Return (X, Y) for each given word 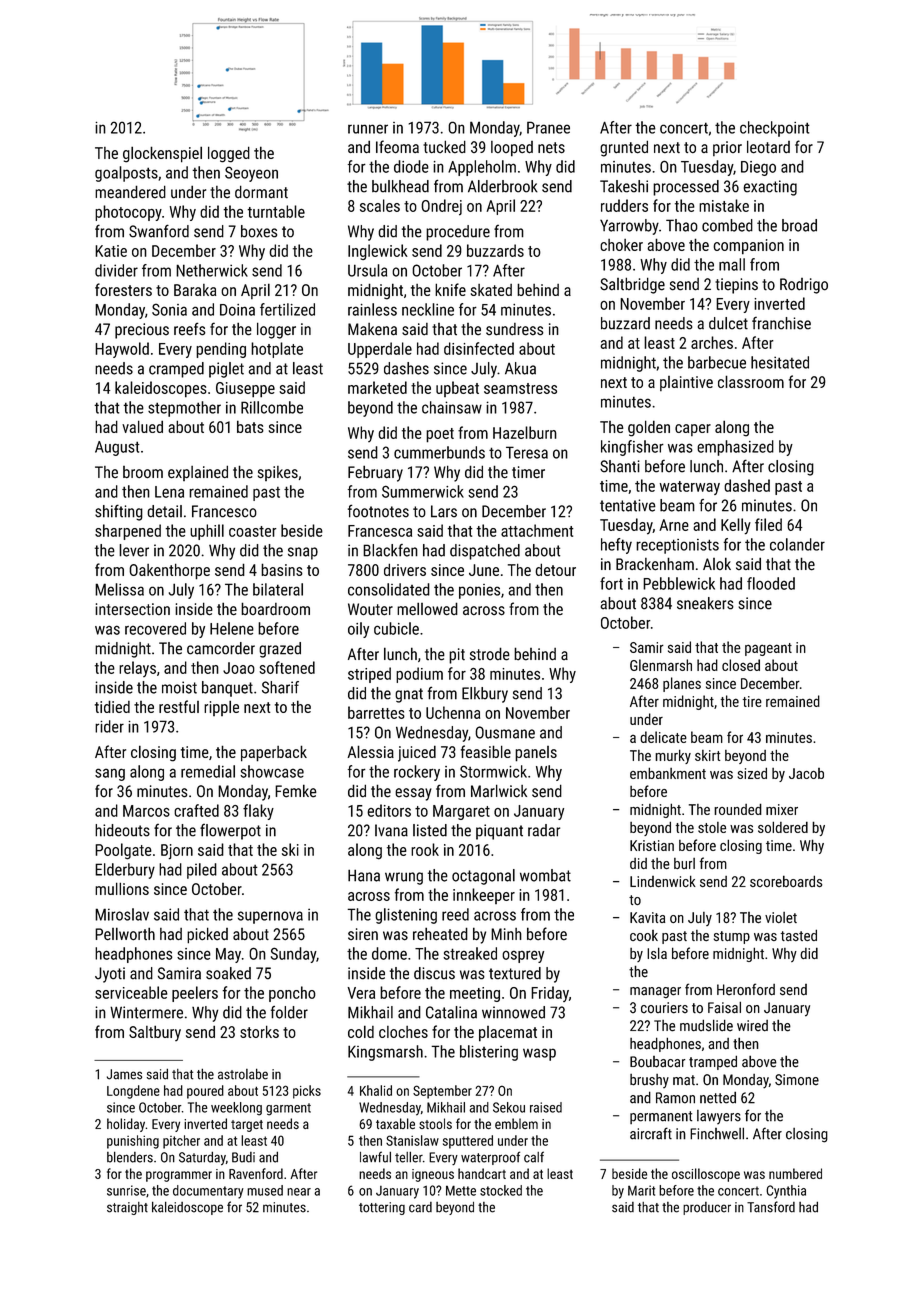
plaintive (686, 383)
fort (611, 583)
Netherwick (212, 270)
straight (127, 1208)
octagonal (483, 877)
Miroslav (122, 914)
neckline (428, 309)
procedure (458, 233)
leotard (768, 147)
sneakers (705, 603)
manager (655, 992)
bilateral (278, 589)
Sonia (169, 309)
